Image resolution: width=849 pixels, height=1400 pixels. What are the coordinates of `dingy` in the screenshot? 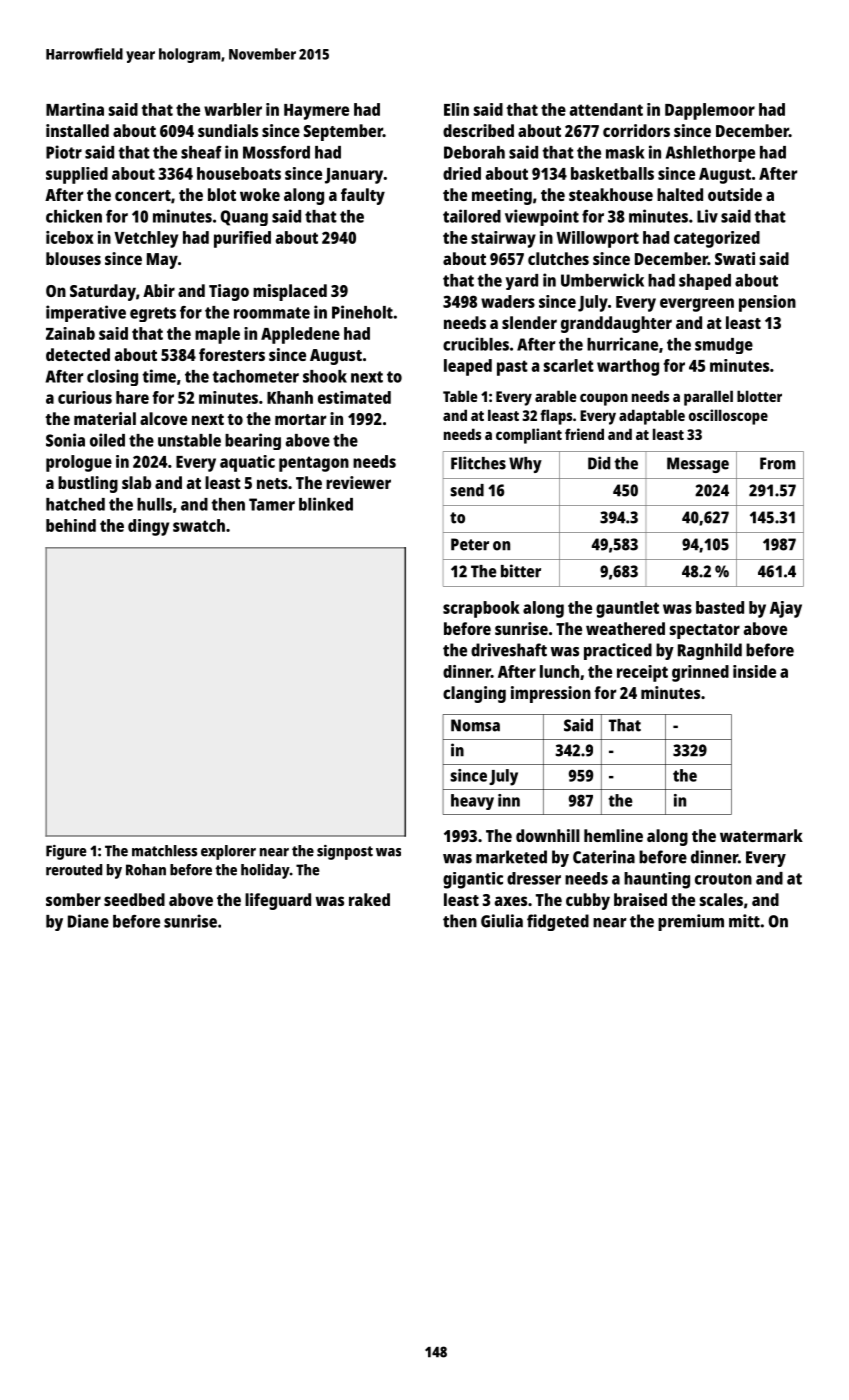 It's located at (148, 527).
